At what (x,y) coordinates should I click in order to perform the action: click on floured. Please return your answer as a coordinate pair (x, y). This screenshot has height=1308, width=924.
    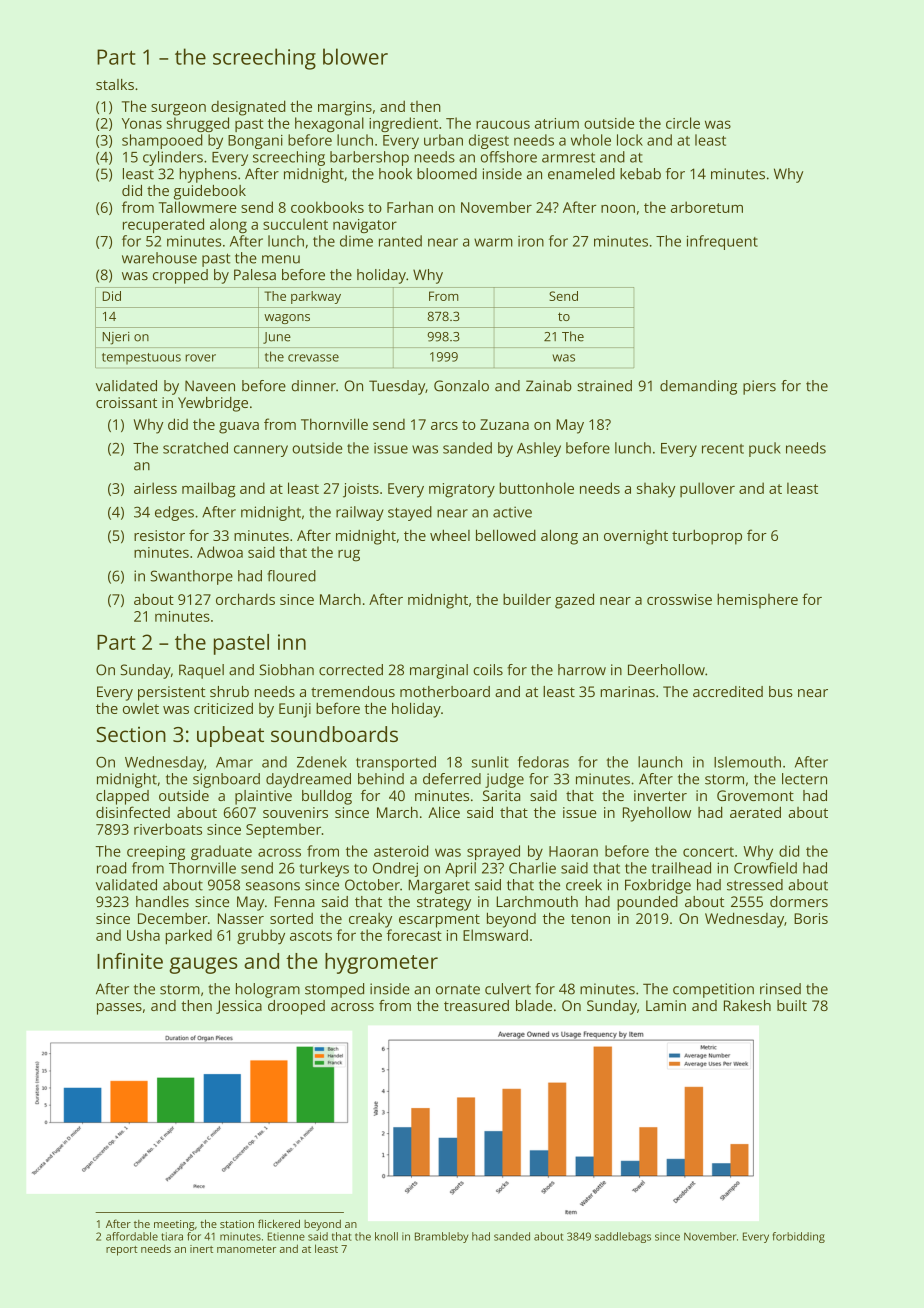
    Looking at the image, I should click on (291, 576).
